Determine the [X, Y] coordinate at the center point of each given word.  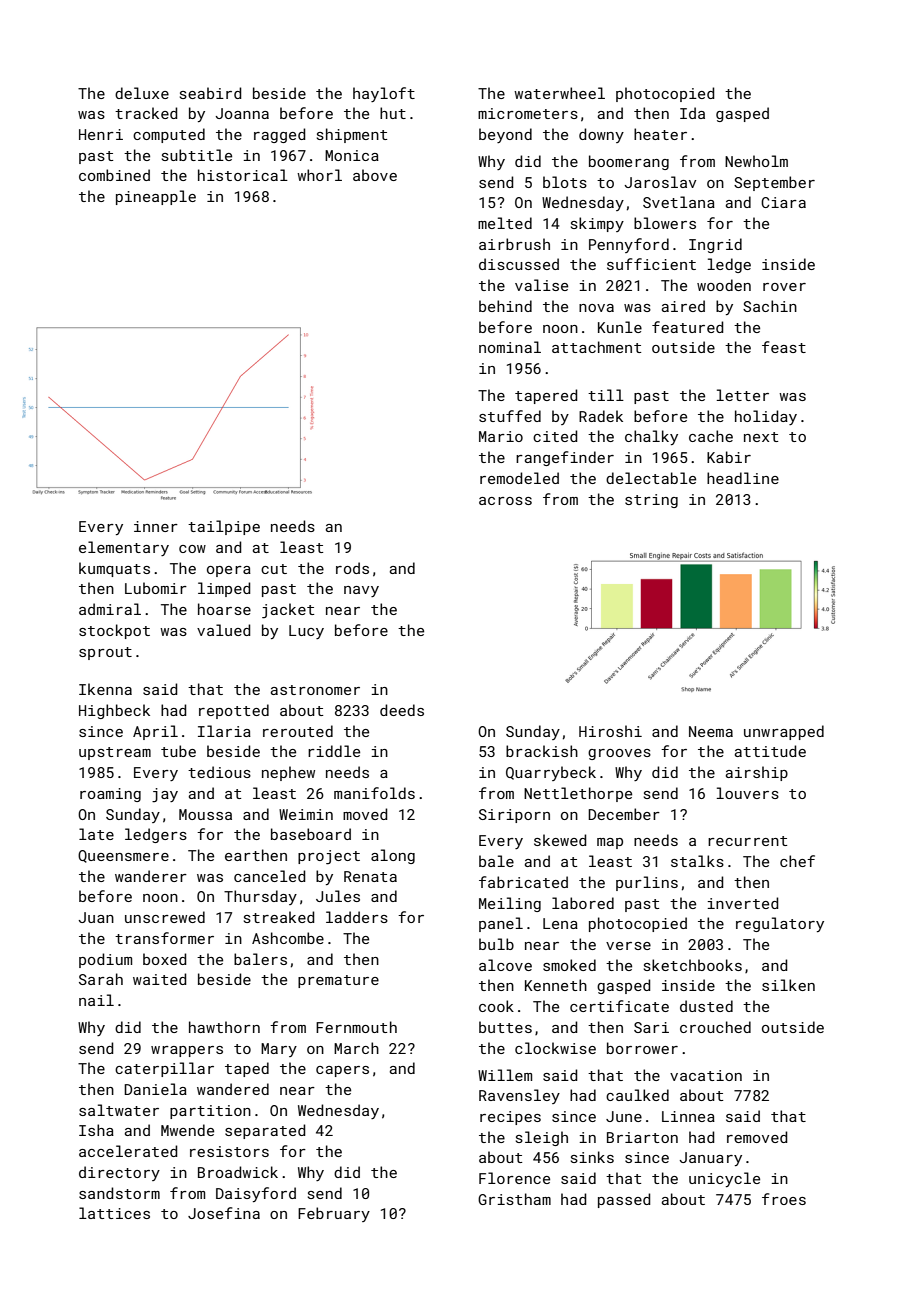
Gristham [514, 1199]
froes [784, 1199]
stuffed [510, 416]
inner [156, 526]
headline [743, 478]
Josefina [224, 1213]
